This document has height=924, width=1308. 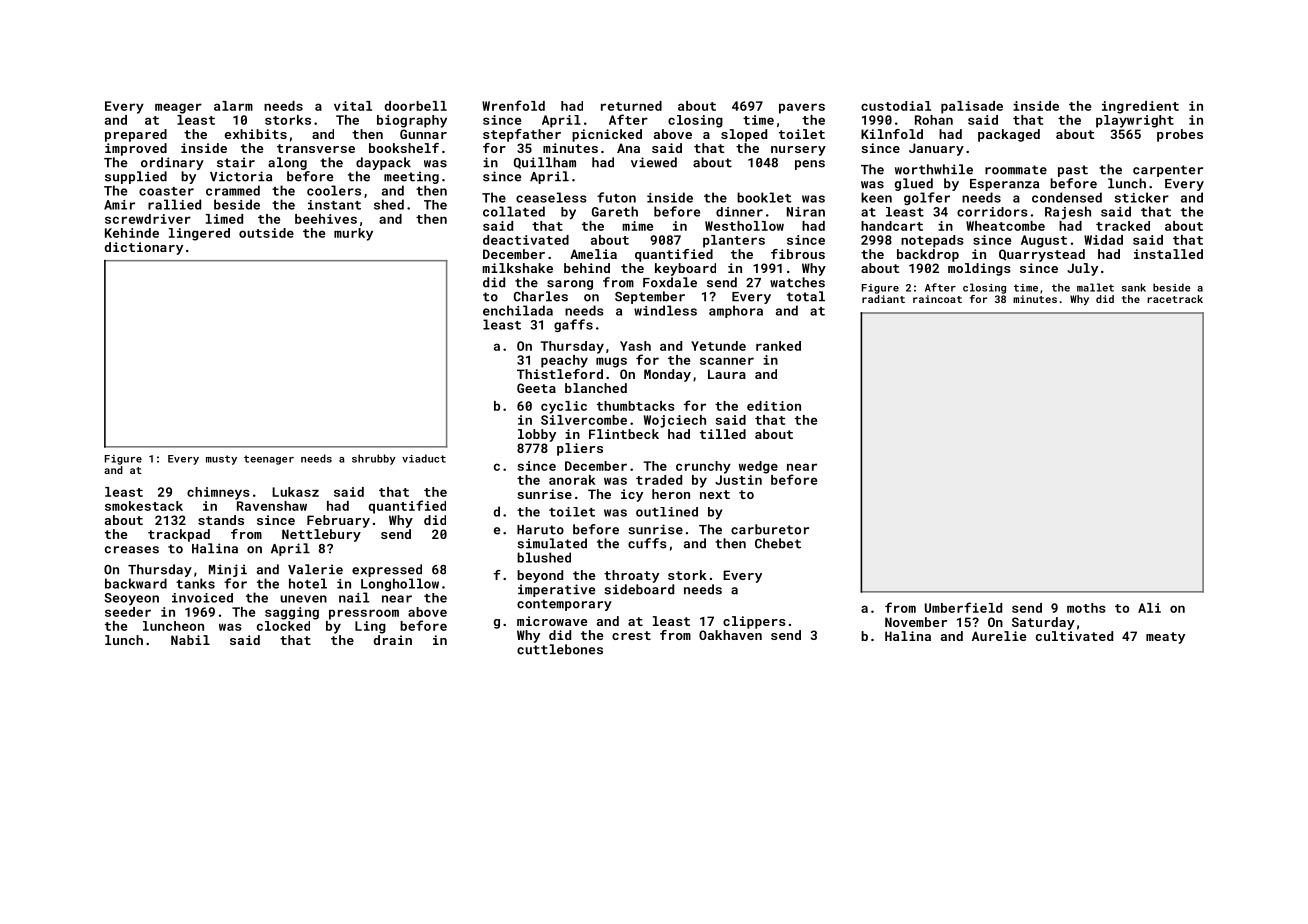 I want to click on meaty, so click(x=1165, y=638).
